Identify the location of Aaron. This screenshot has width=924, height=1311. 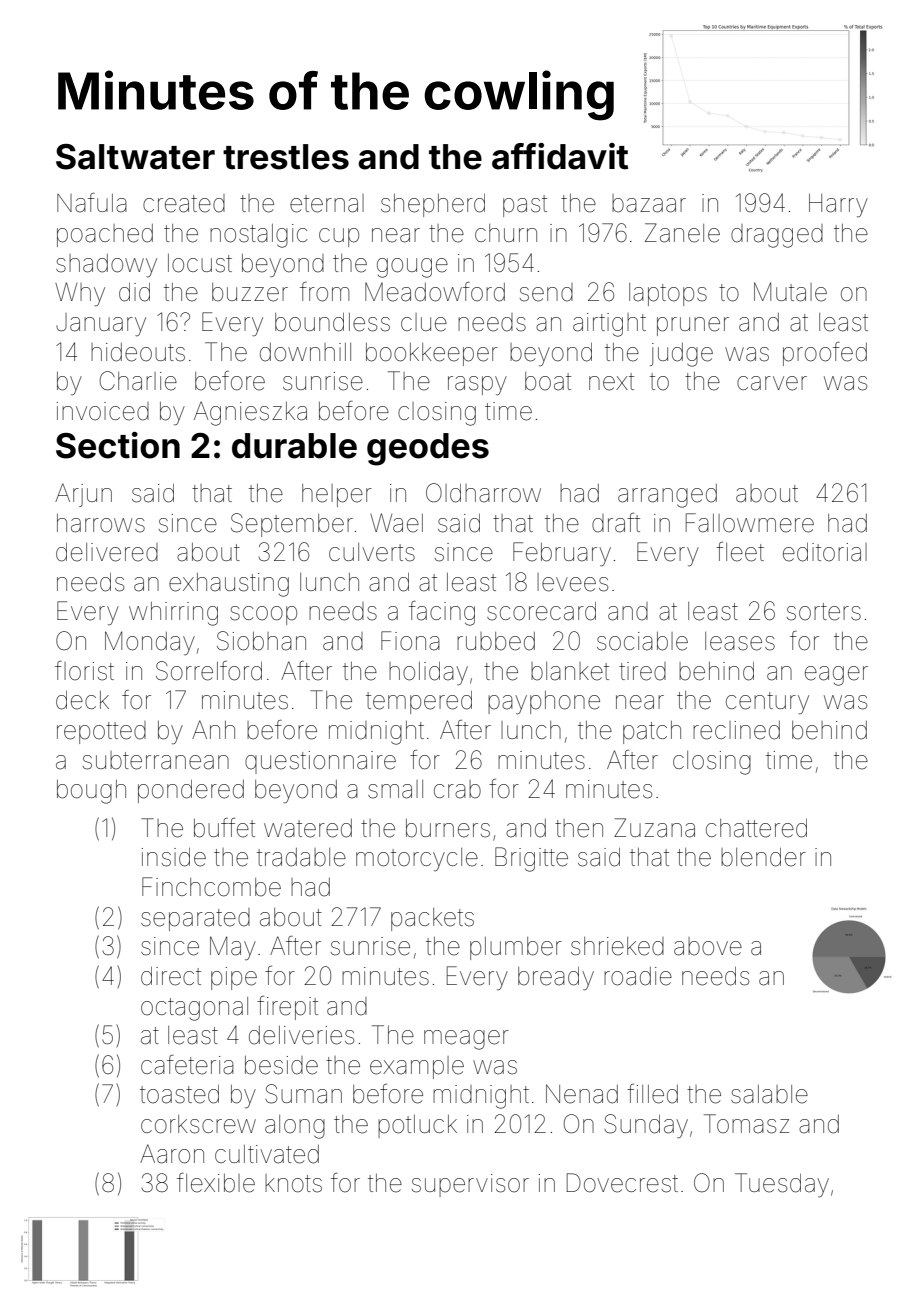
(172, 1154).
